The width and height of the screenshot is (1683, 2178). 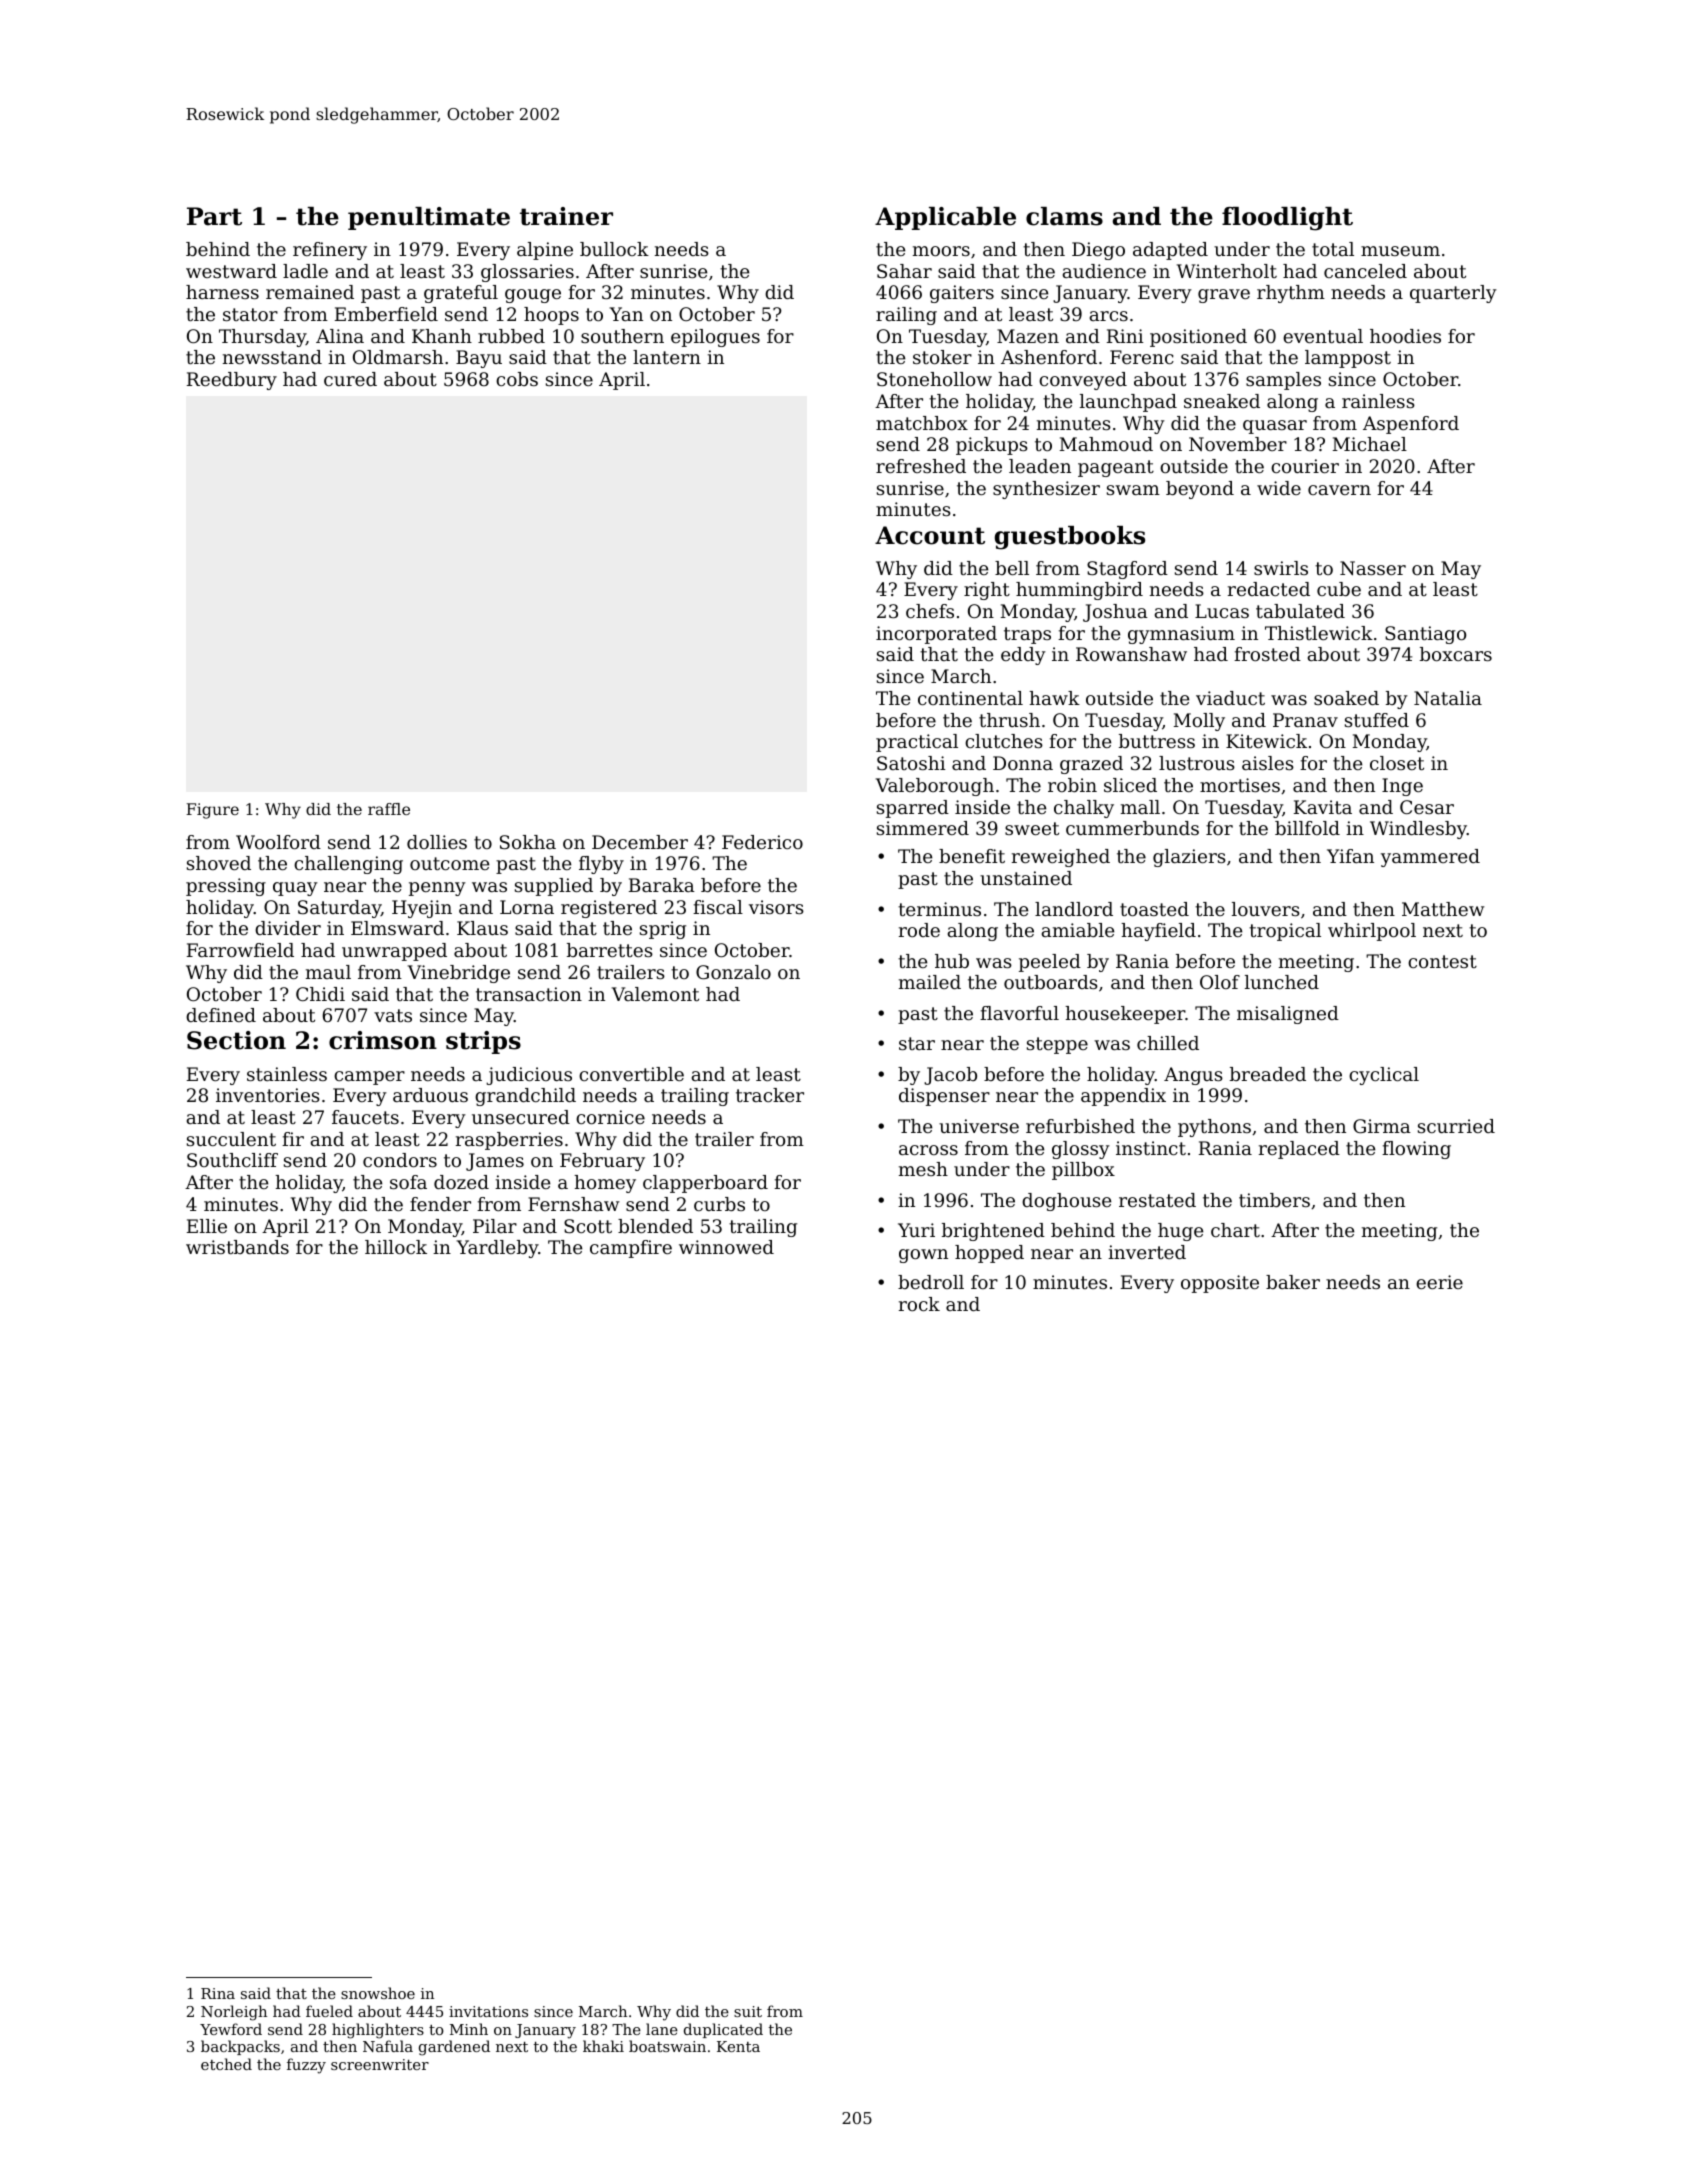 I want to click on replaced, so click(x=1299, y=1150).
